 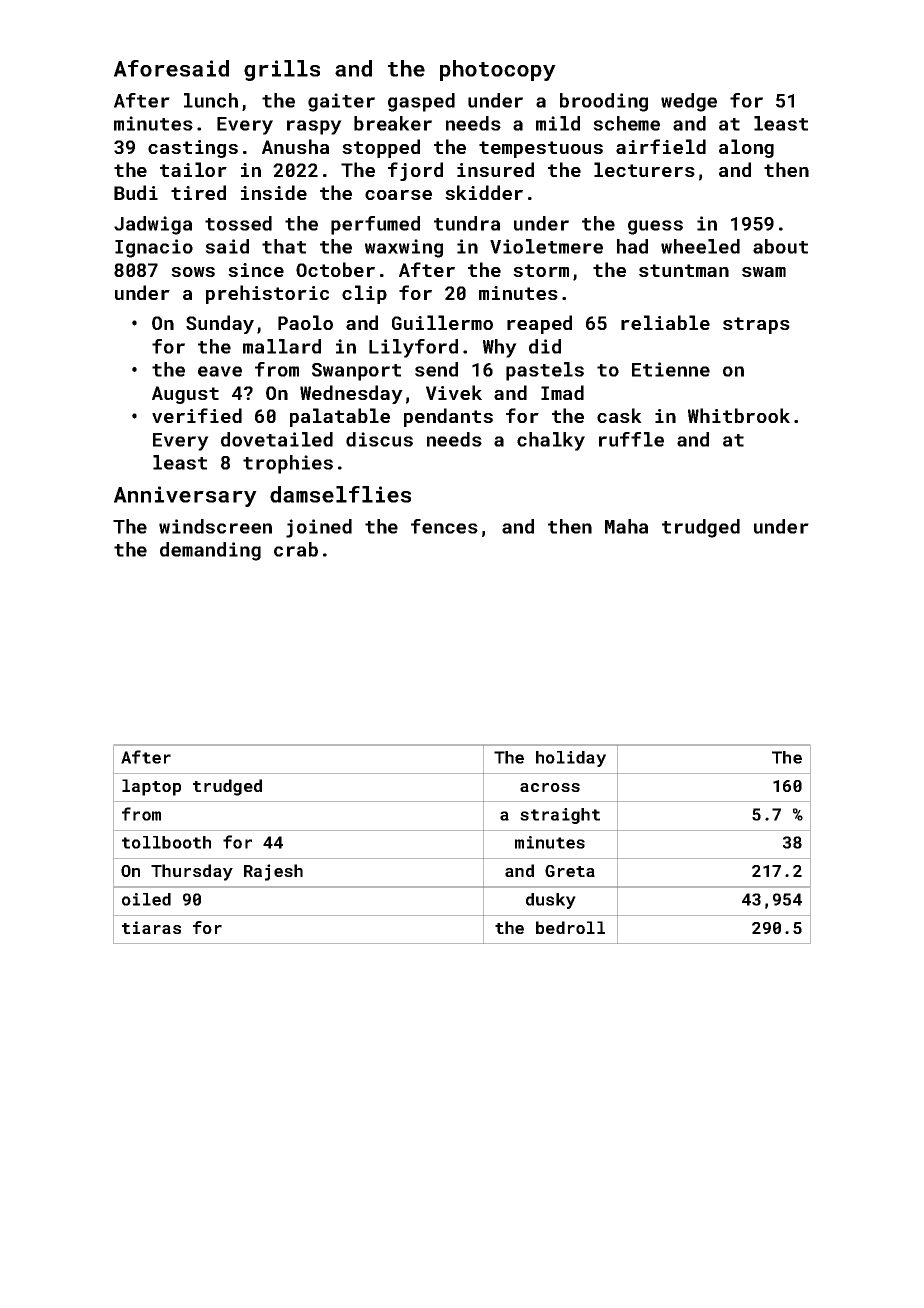 I want to click on along, so click(x=746, y=148).
